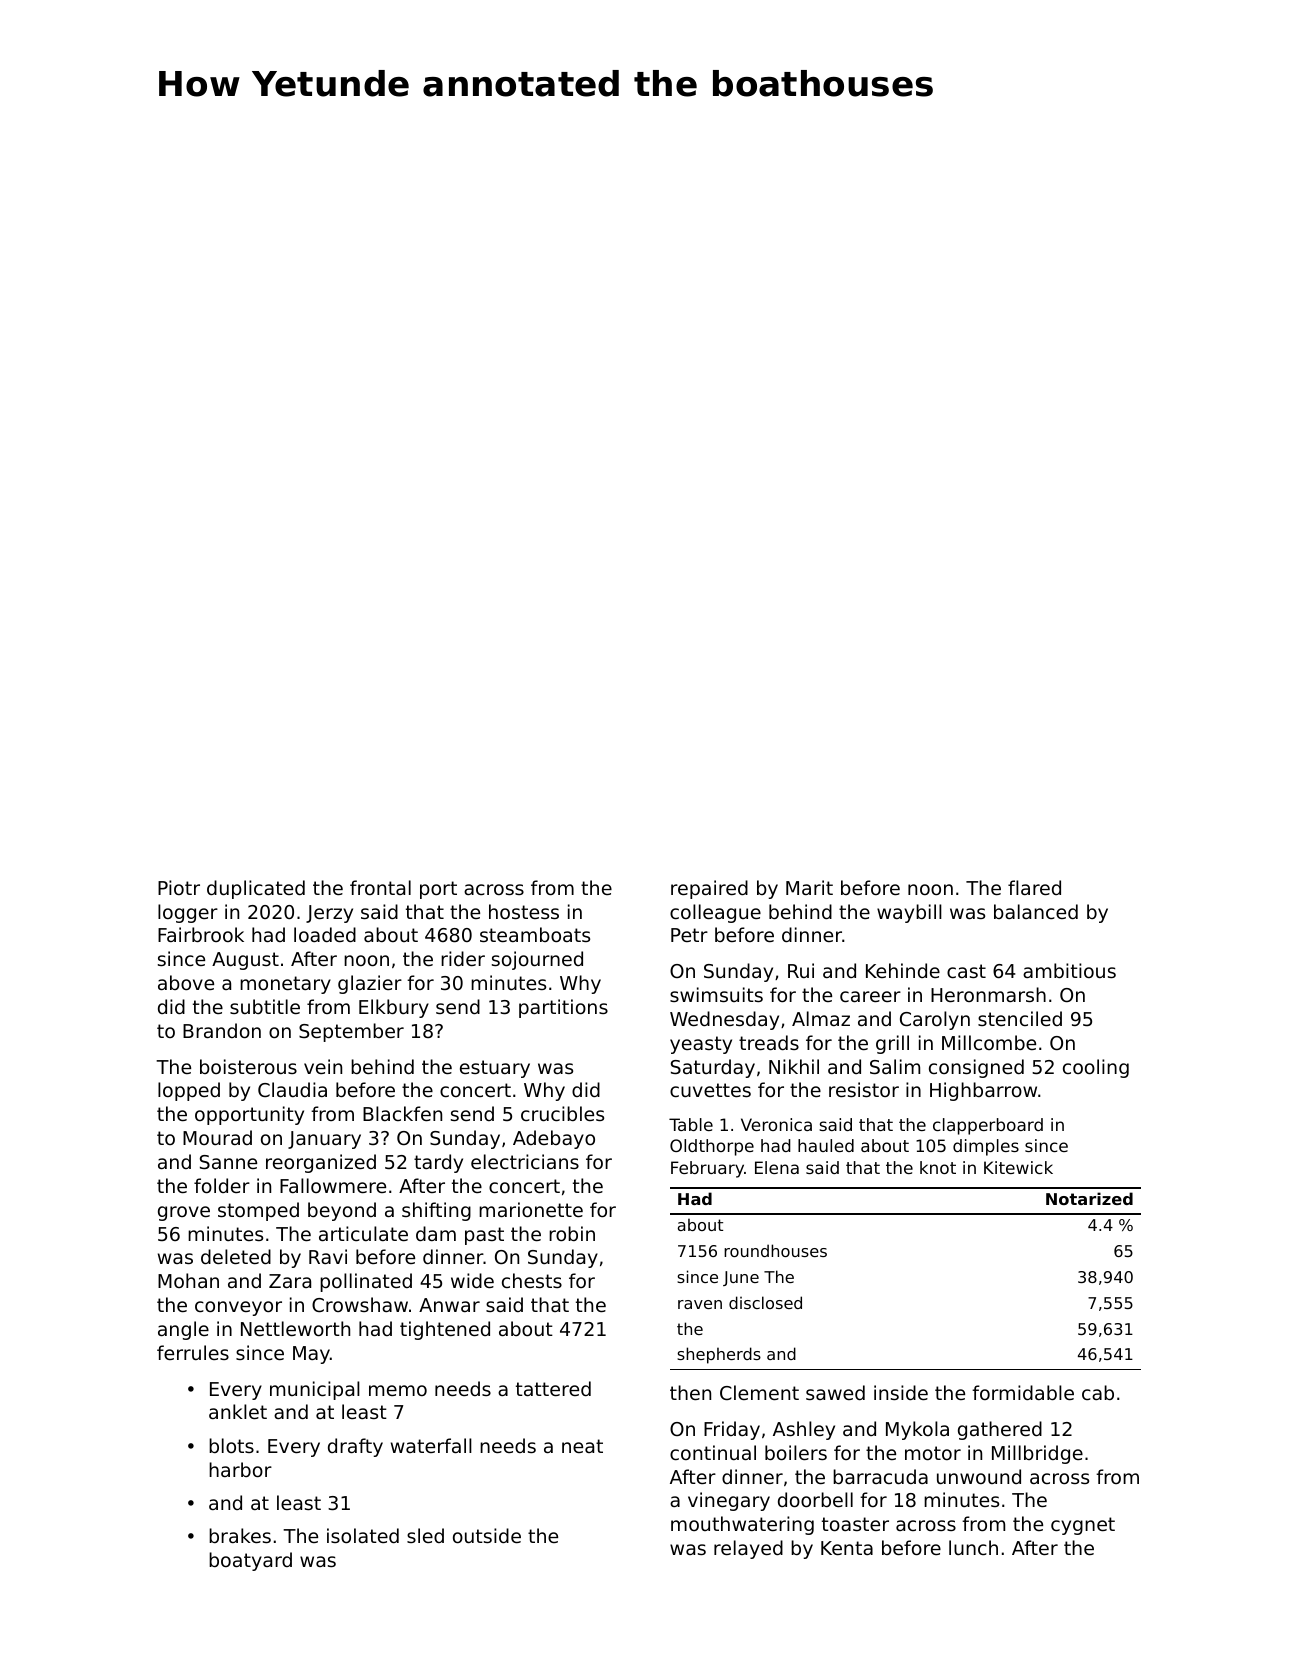 This screenshot has width=1298, height=1679. I want to click on Notarized, so click(1089, 1198).
